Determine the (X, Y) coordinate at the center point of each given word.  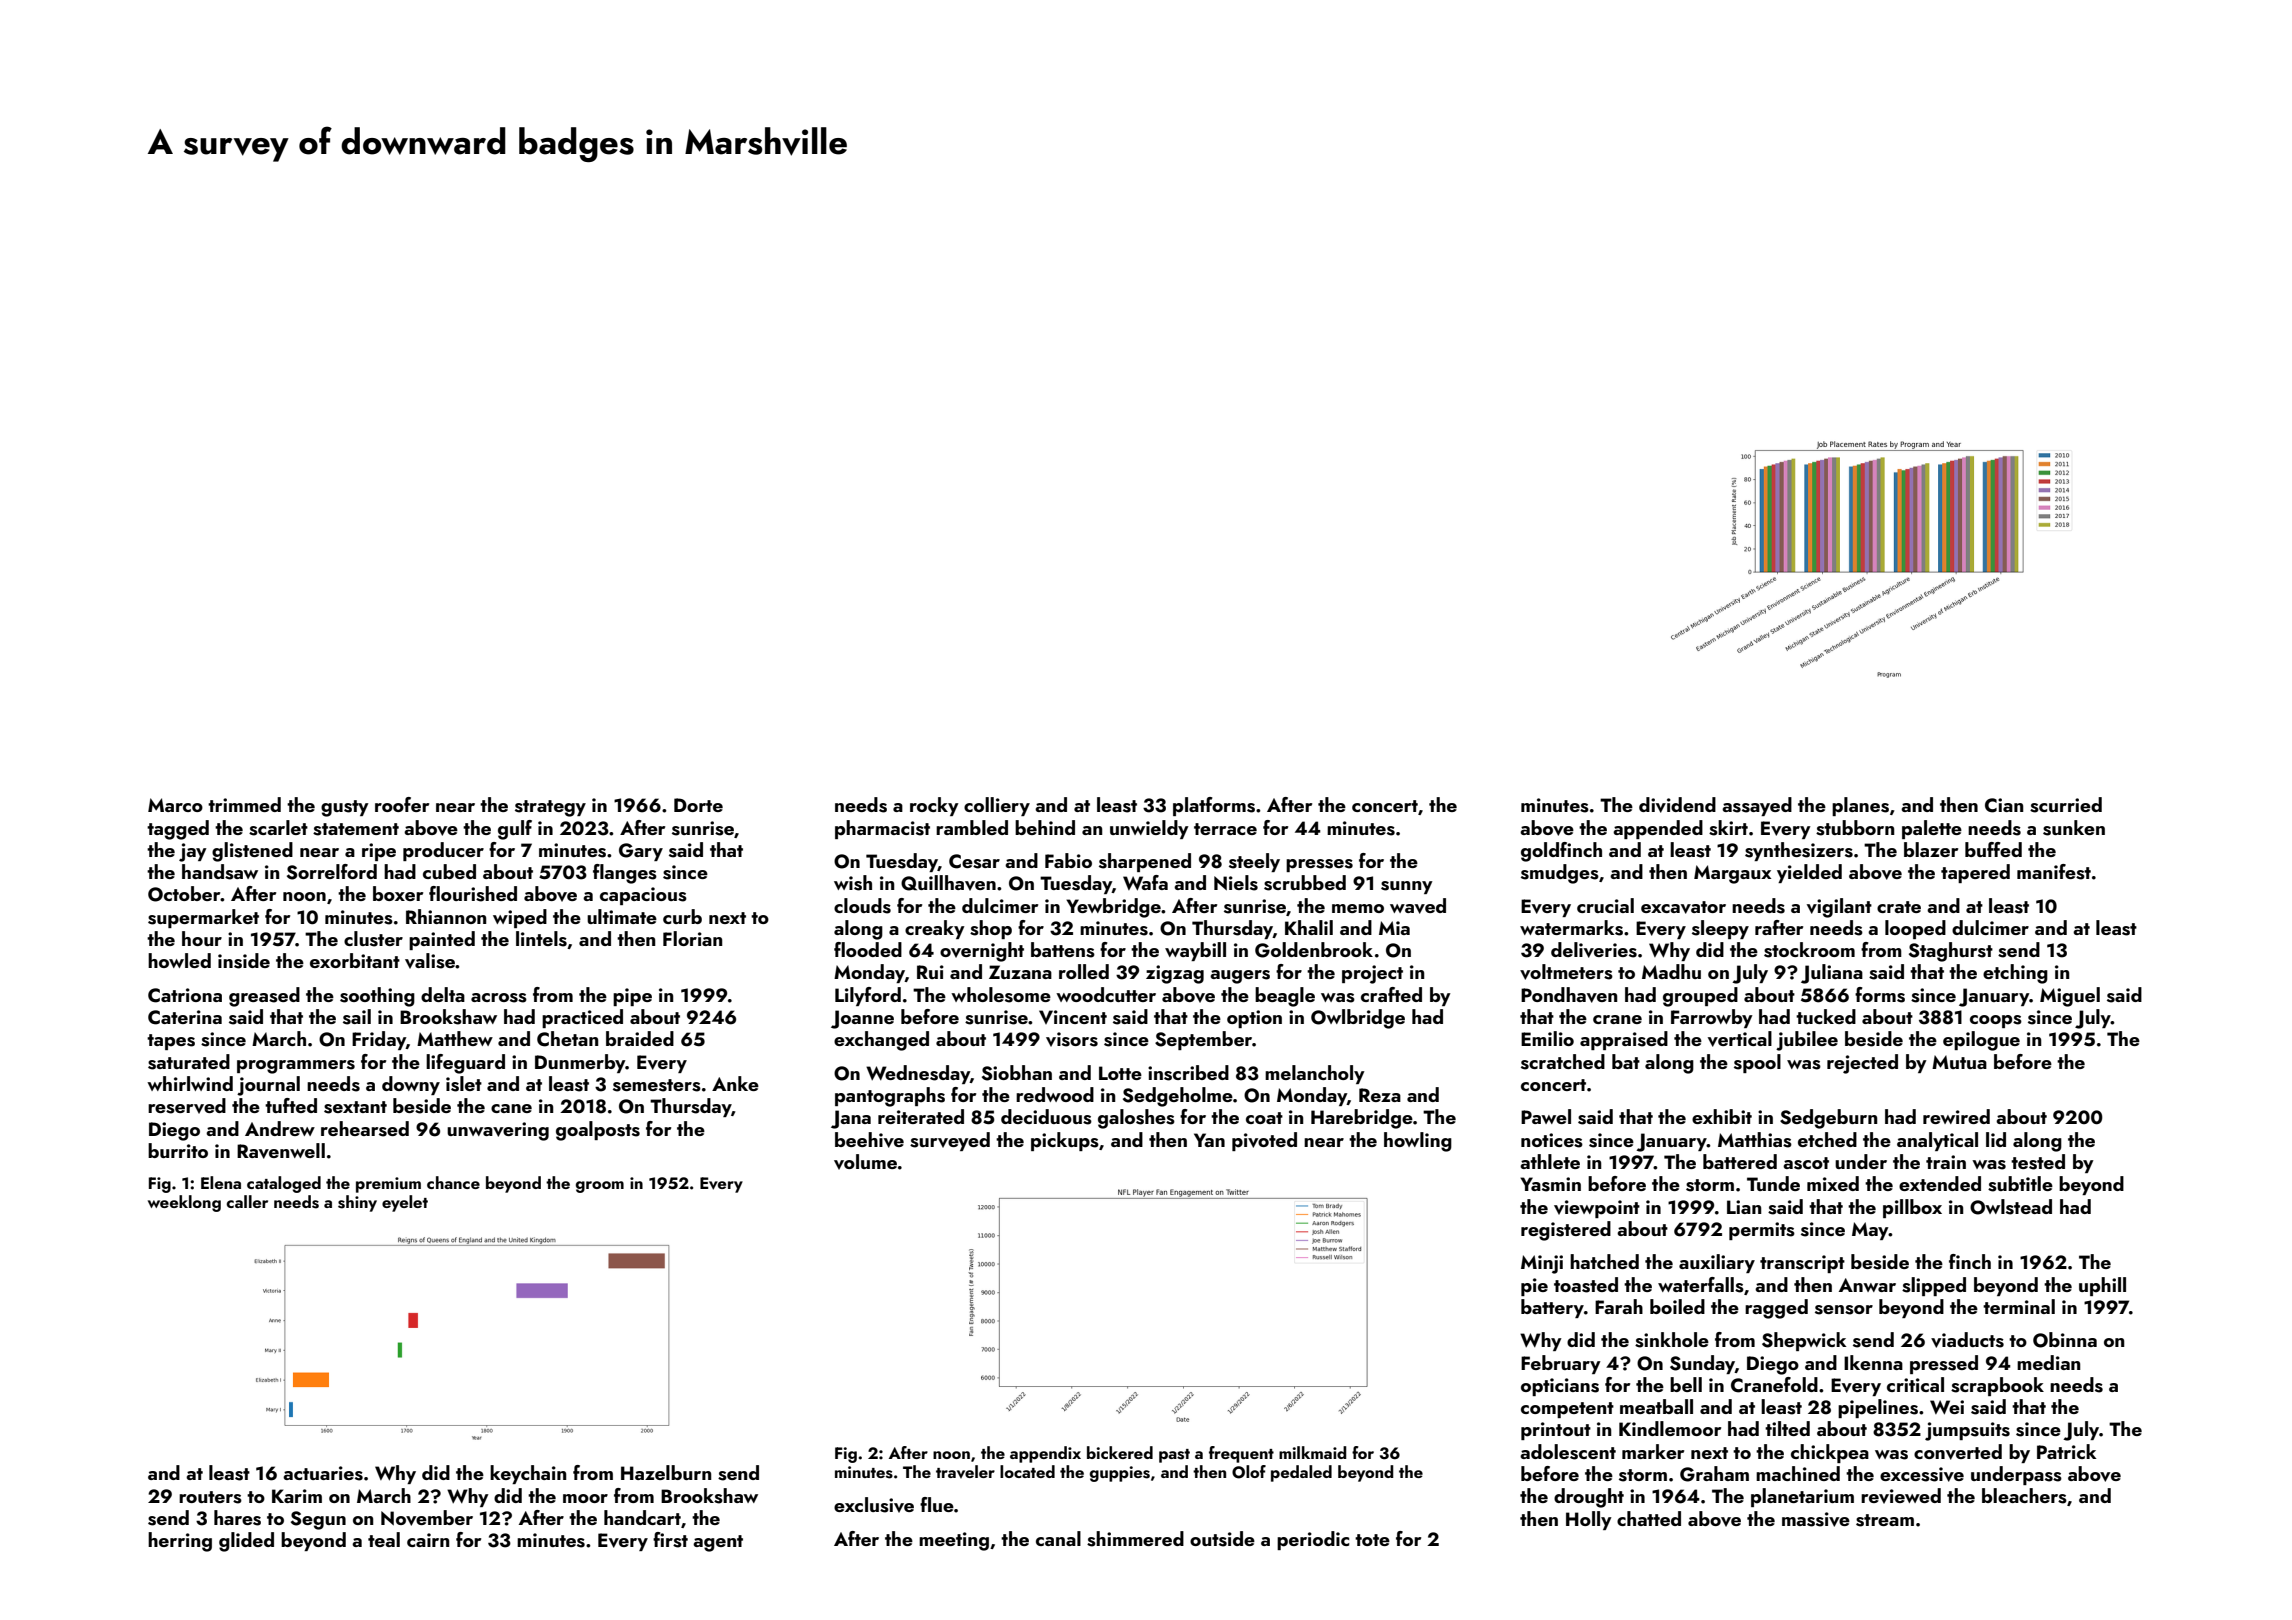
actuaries (323, 1473)
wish (853, 883)
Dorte (698, 805)
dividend (1677, 805)
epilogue (1981, 1041)
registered (1566, 1231)
